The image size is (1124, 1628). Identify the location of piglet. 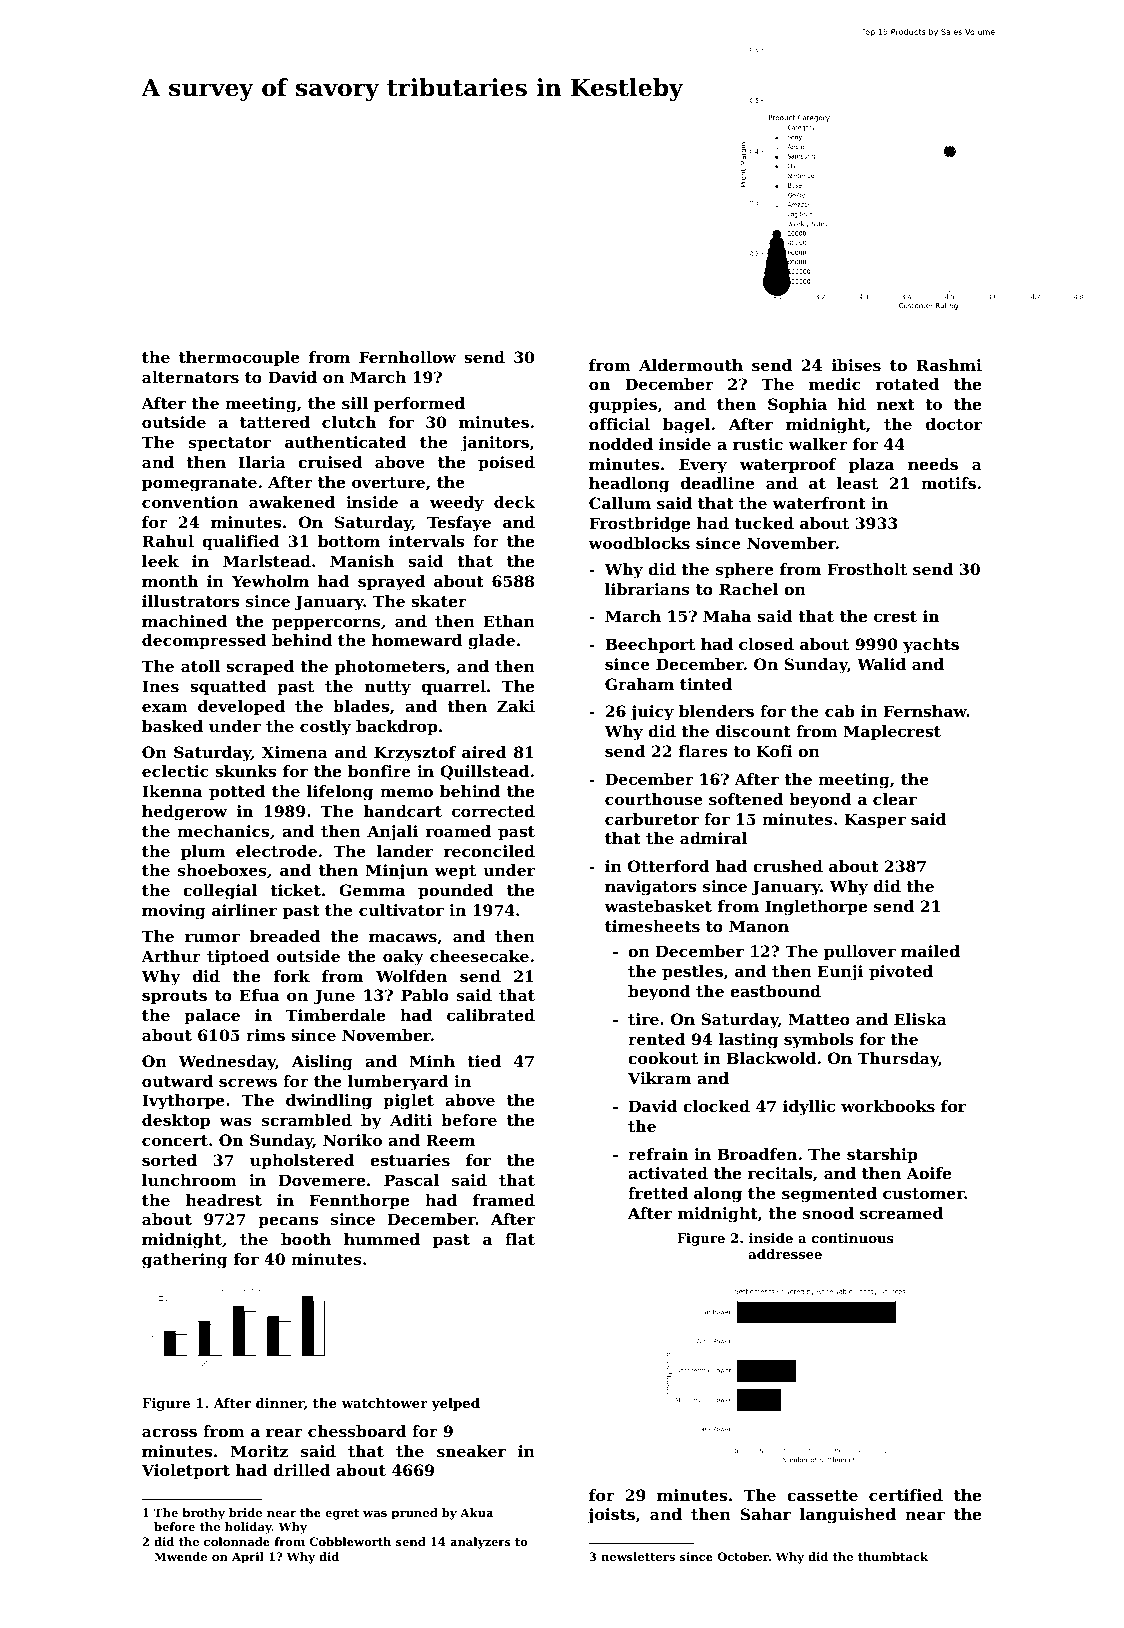
(408, 1102).
